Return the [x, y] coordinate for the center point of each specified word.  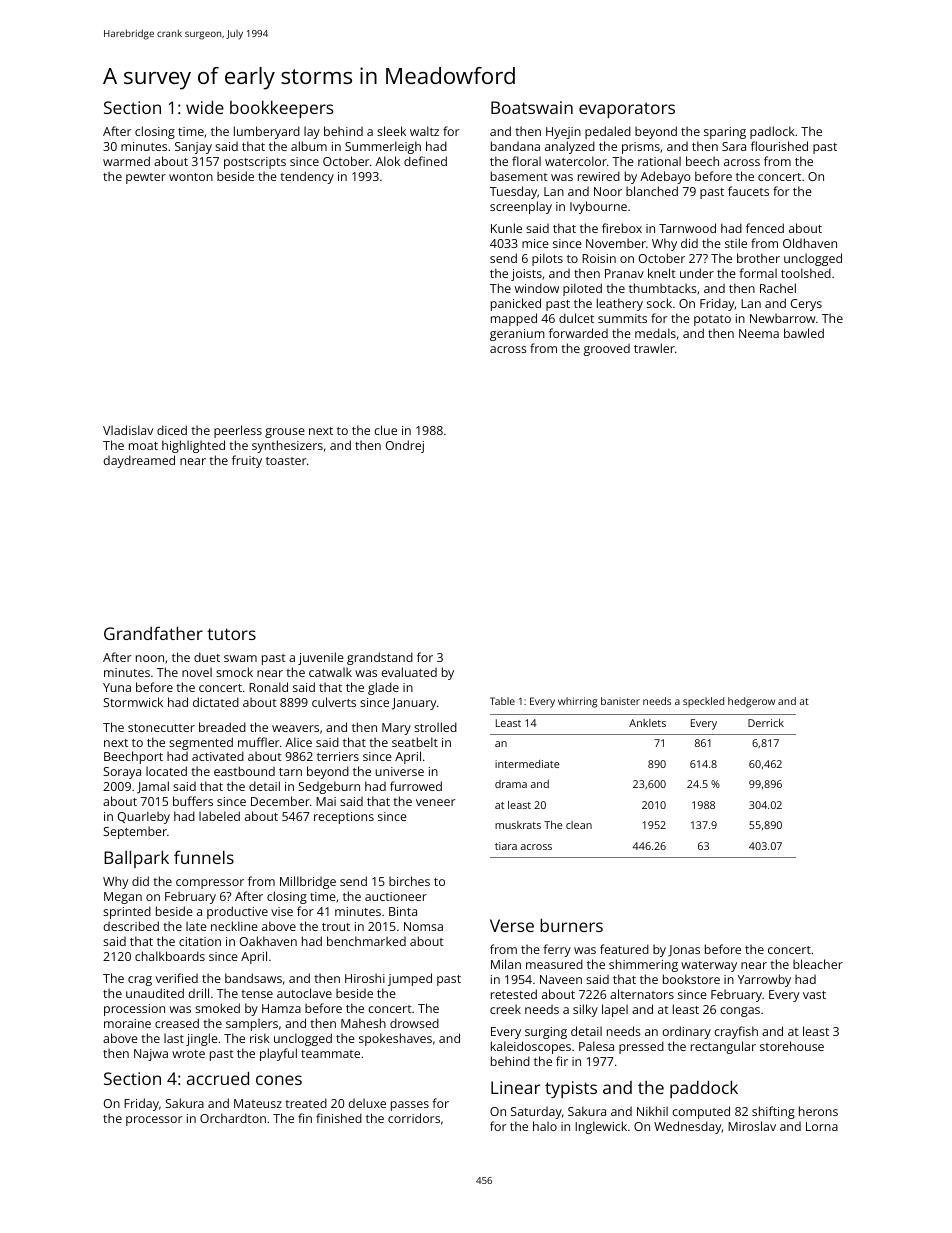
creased [177, 1023]
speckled [703, 702]
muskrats [518, 825]
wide [205, 107]
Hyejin [563, 133]
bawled [804, 333]
